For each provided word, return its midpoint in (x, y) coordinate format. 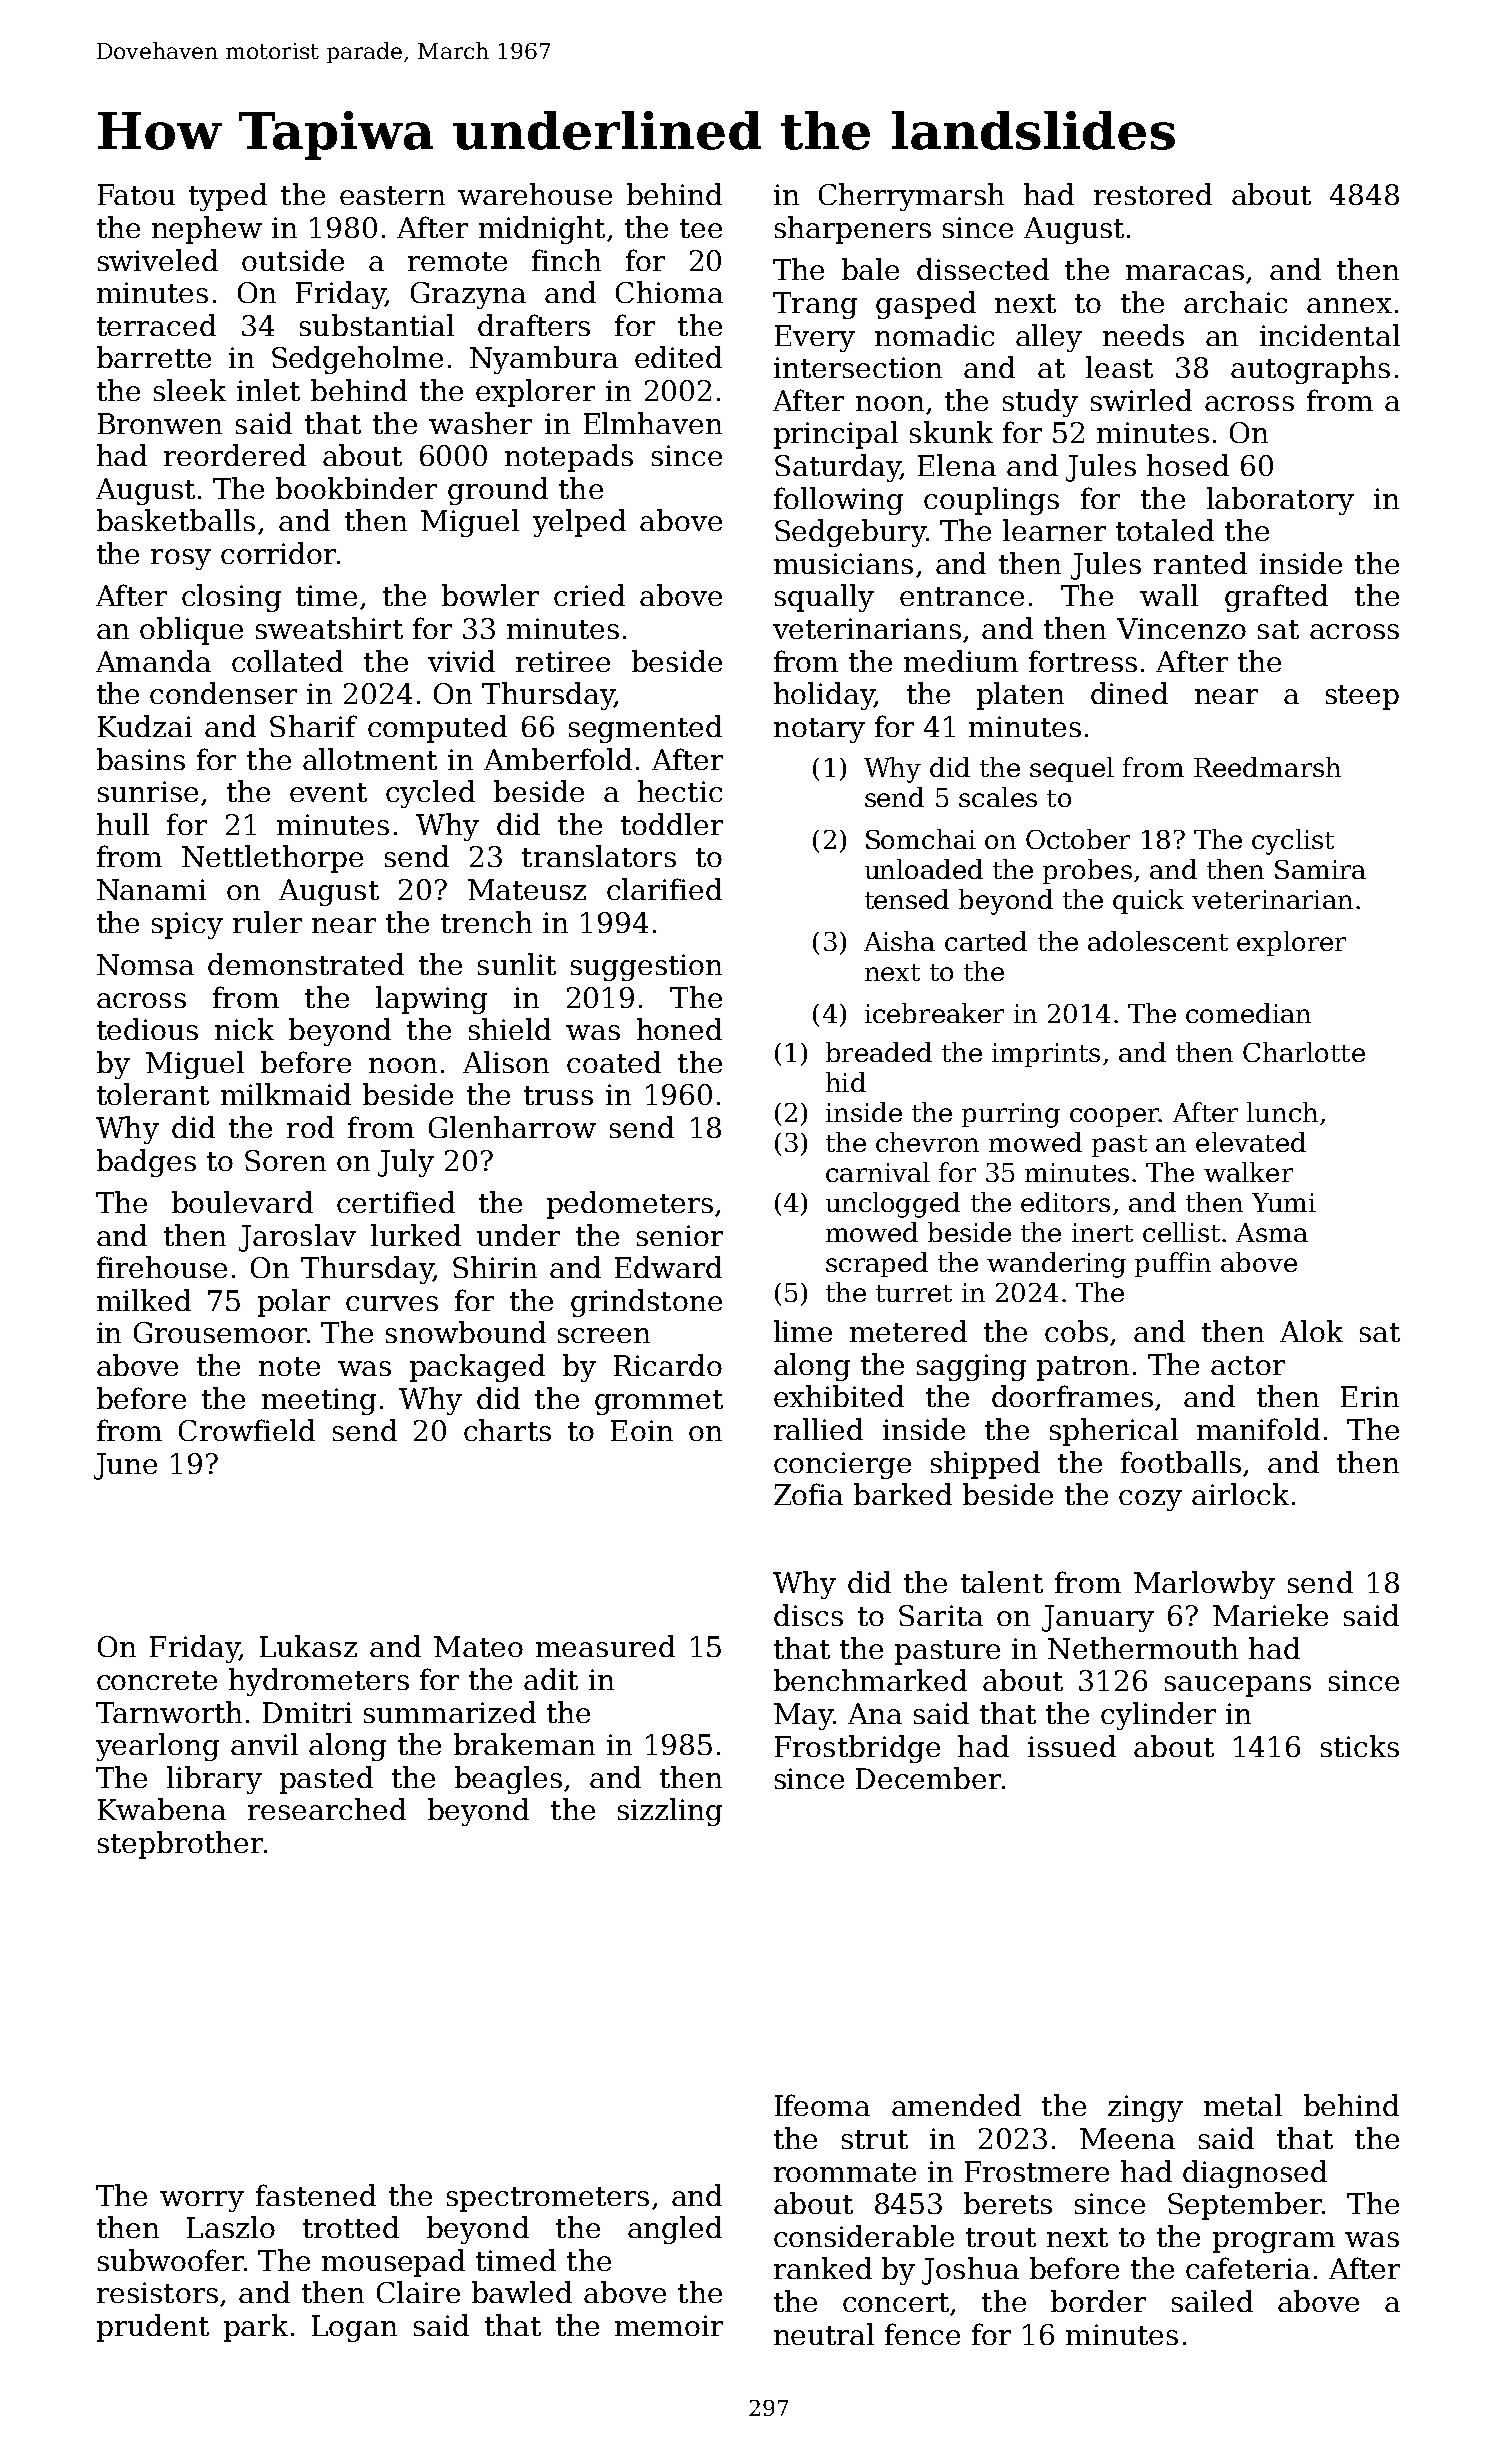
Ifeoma (822, 2105)
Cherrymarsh (911, 197)
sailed (1212, 2301)
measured (605, 1646)
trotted (351, 2227)
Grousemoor (220, 1332)
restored (1153, 194)
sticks (1360, 1746)
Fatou (136, 194)
